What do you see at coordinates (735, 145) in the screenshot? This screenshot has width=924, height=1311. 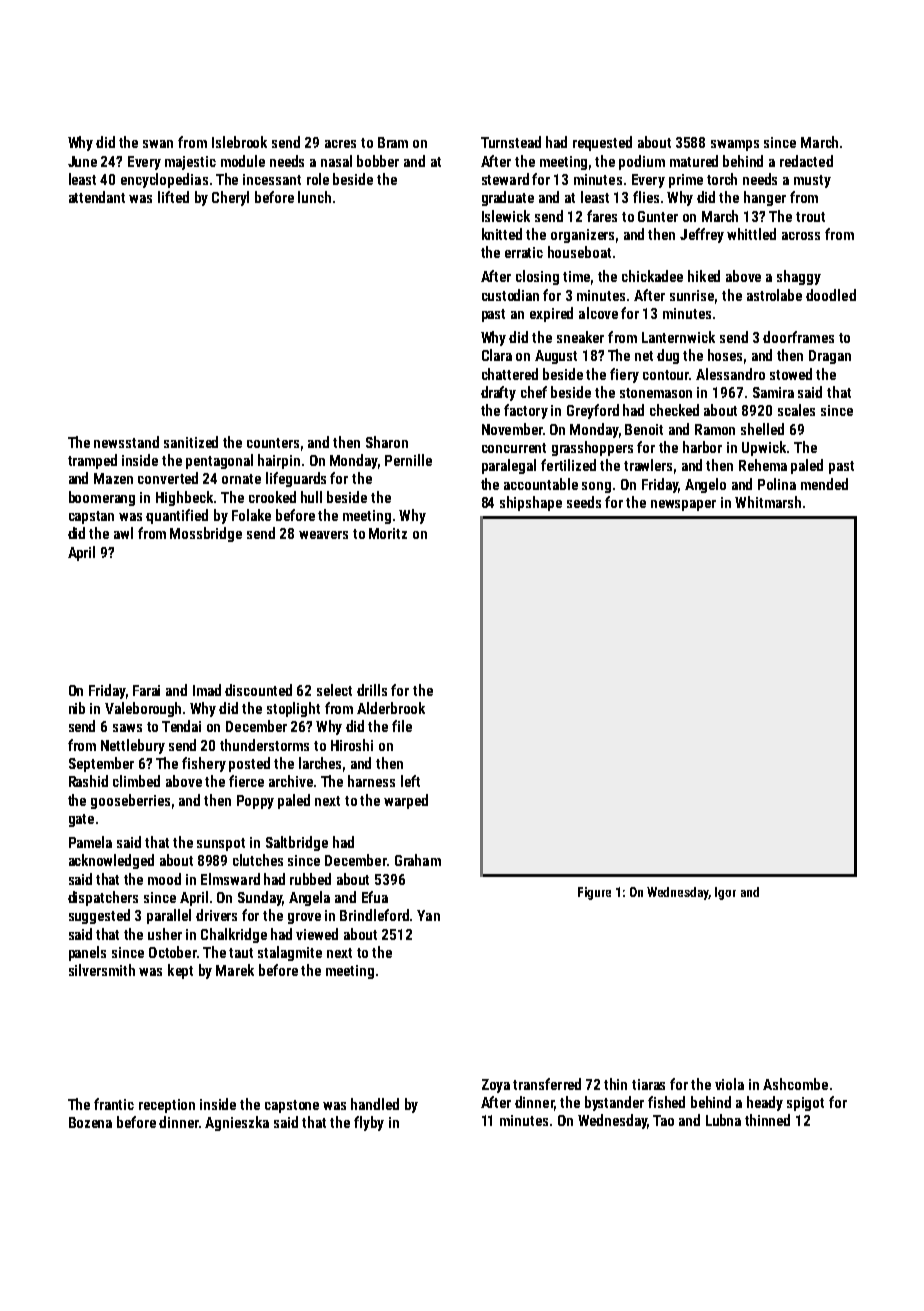 I see `swamps` at bounding box center [735, 145].
